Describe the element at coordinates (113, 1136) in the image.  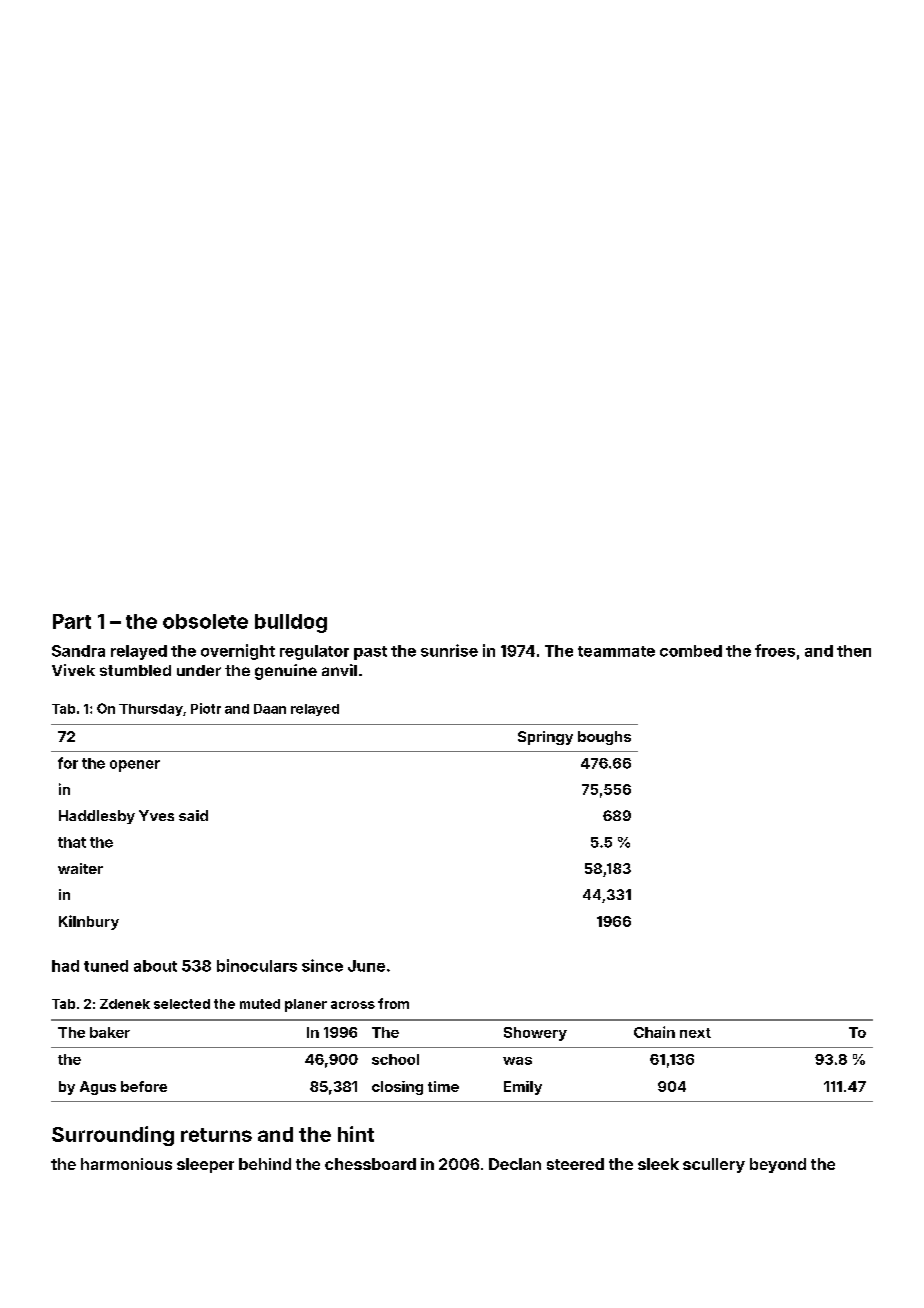
I see `Surrounding` at that location.
